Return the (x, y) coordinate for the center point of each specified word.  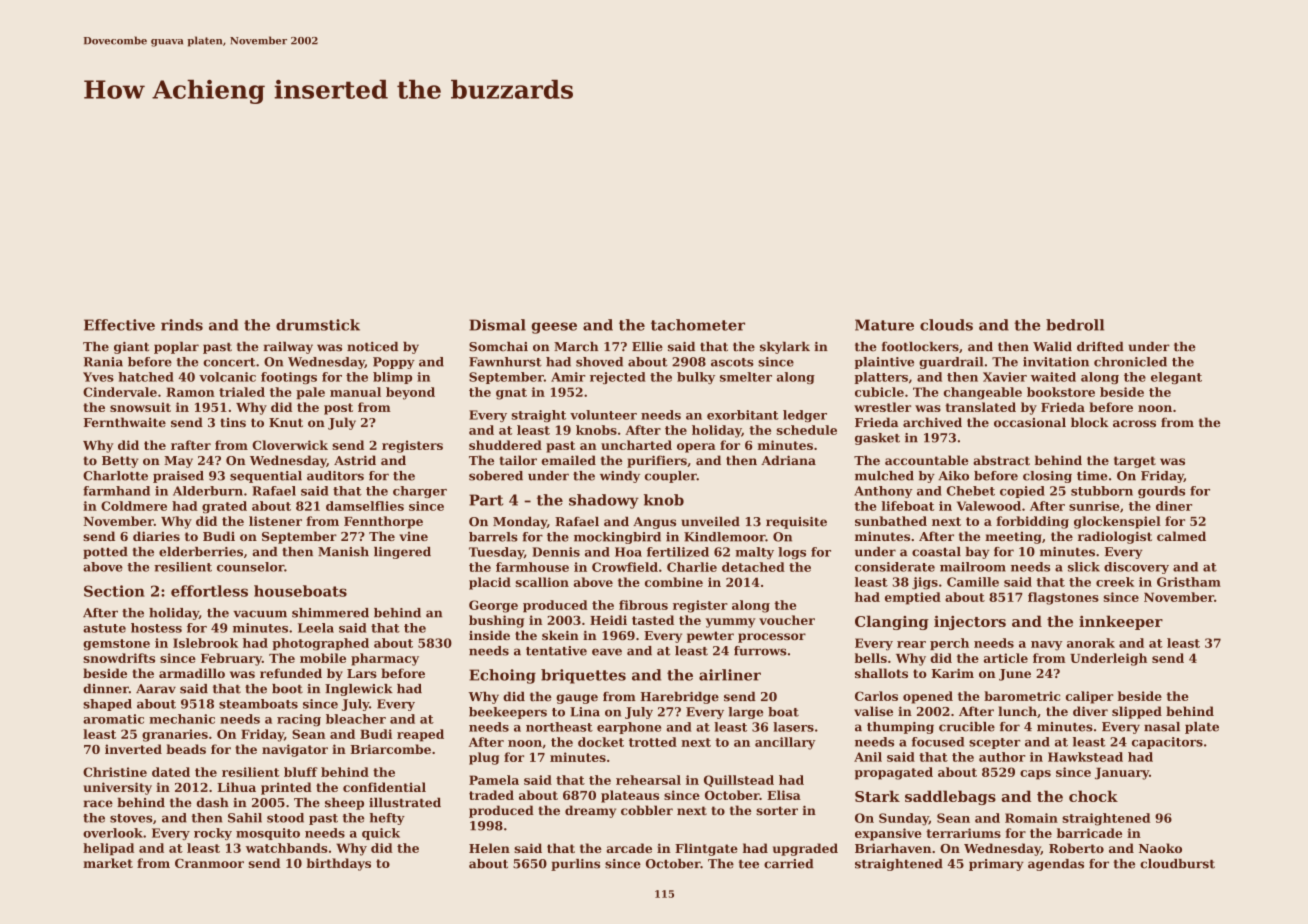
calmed (1181, 536)
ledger (805, 416)
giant (131, 348)
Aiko (953, 476)
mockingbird (617, 538)
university (117, 788)
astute (104, 628)
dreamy (590, 811)
